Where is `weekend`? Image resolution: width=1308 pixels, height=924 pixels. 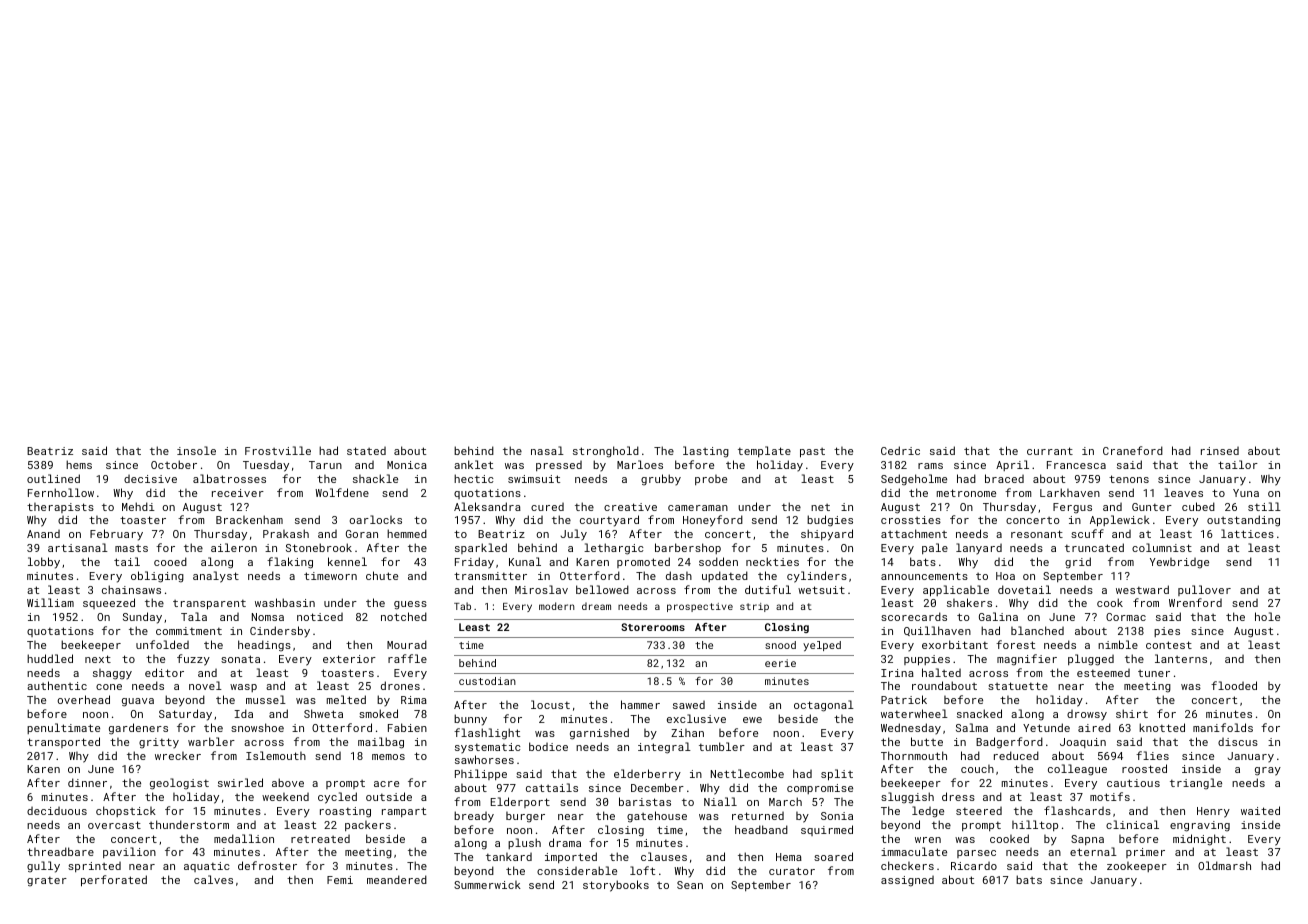 weekend is located at coordinates (285, 797).
